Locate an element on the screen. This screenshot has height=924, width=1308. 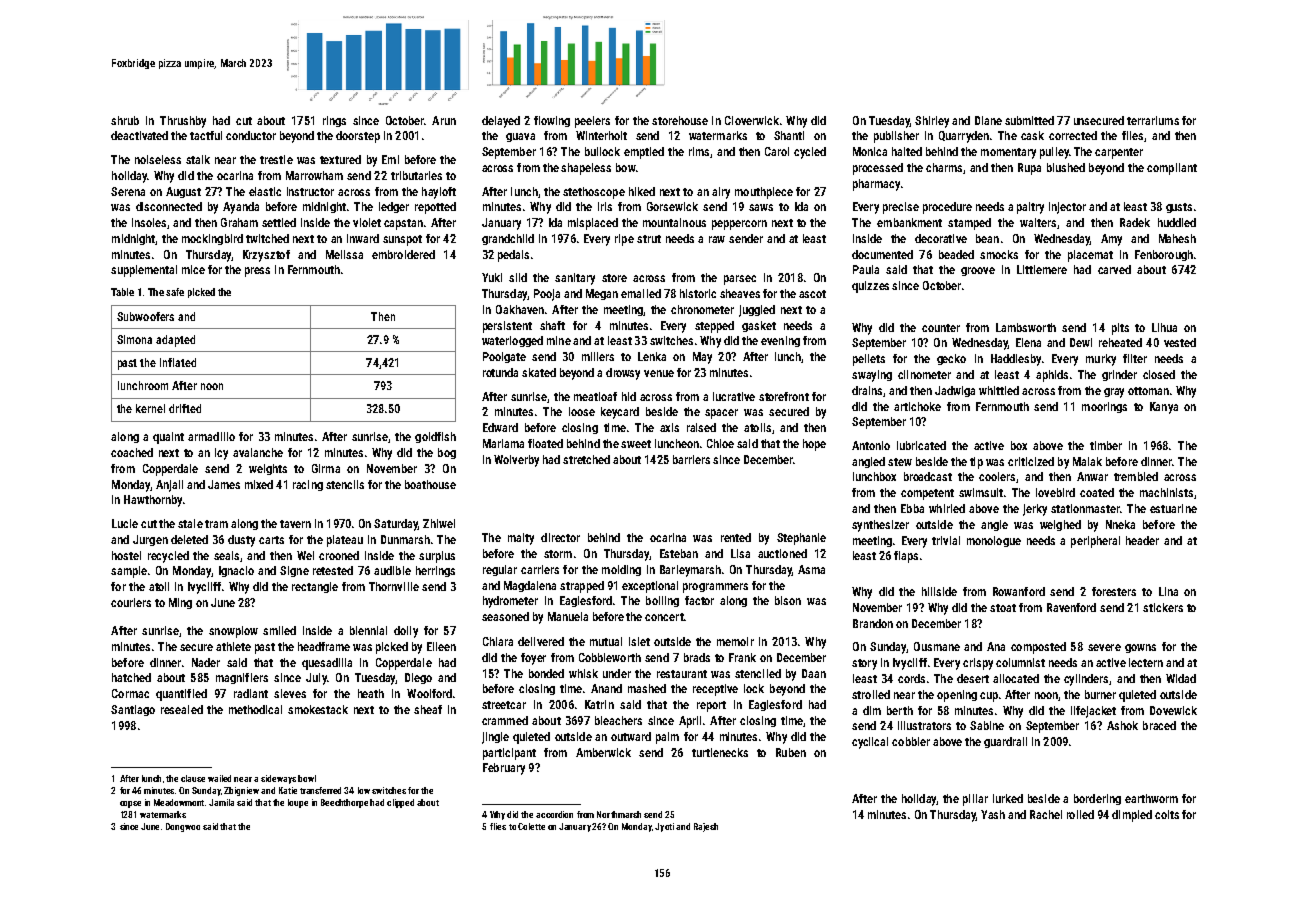
foresters is located at coordinates (1114, 591).
